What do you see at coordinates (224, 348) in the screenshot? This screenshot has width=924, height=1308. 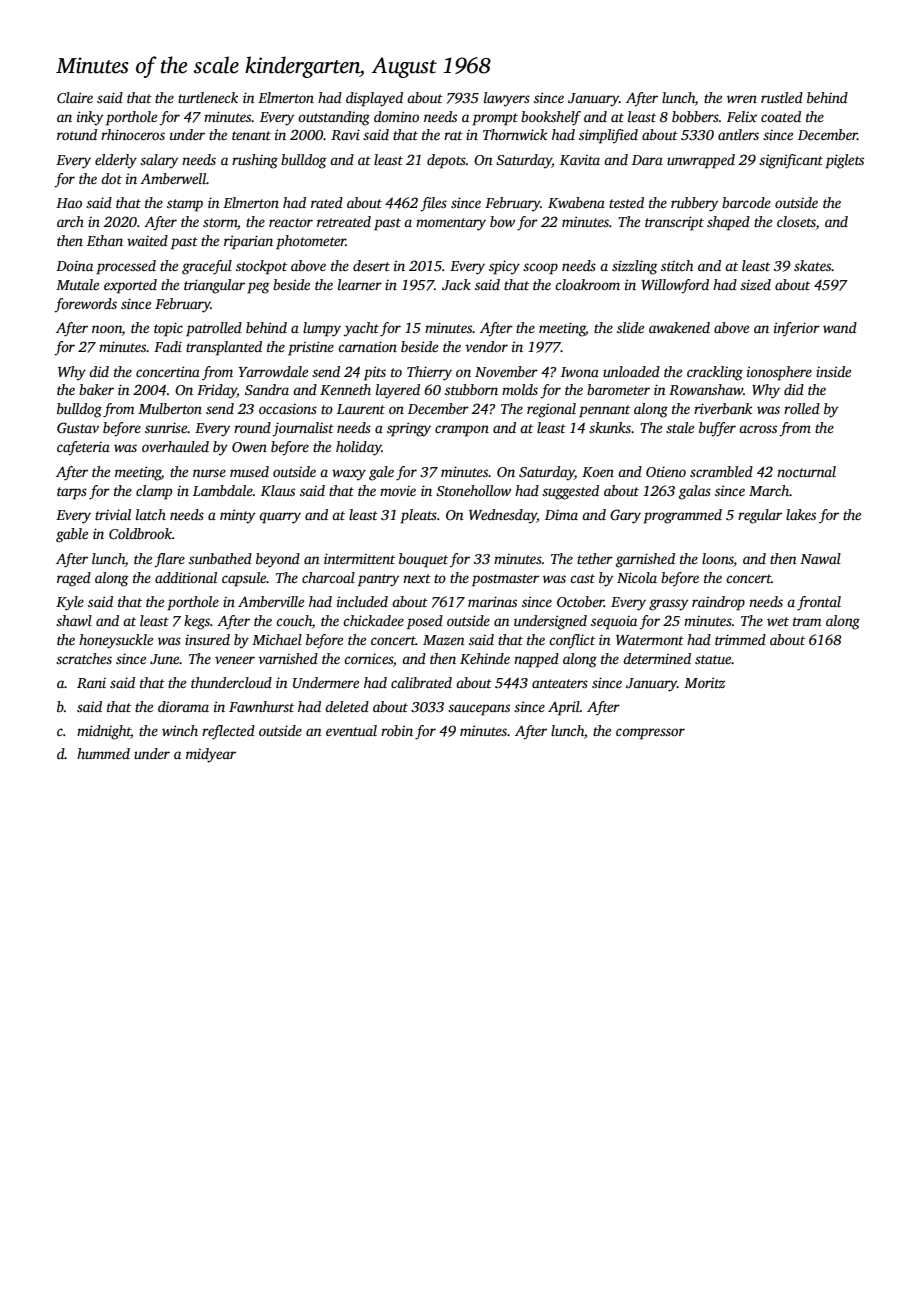 I see `transplanted` at bounding box center [224, 348].
